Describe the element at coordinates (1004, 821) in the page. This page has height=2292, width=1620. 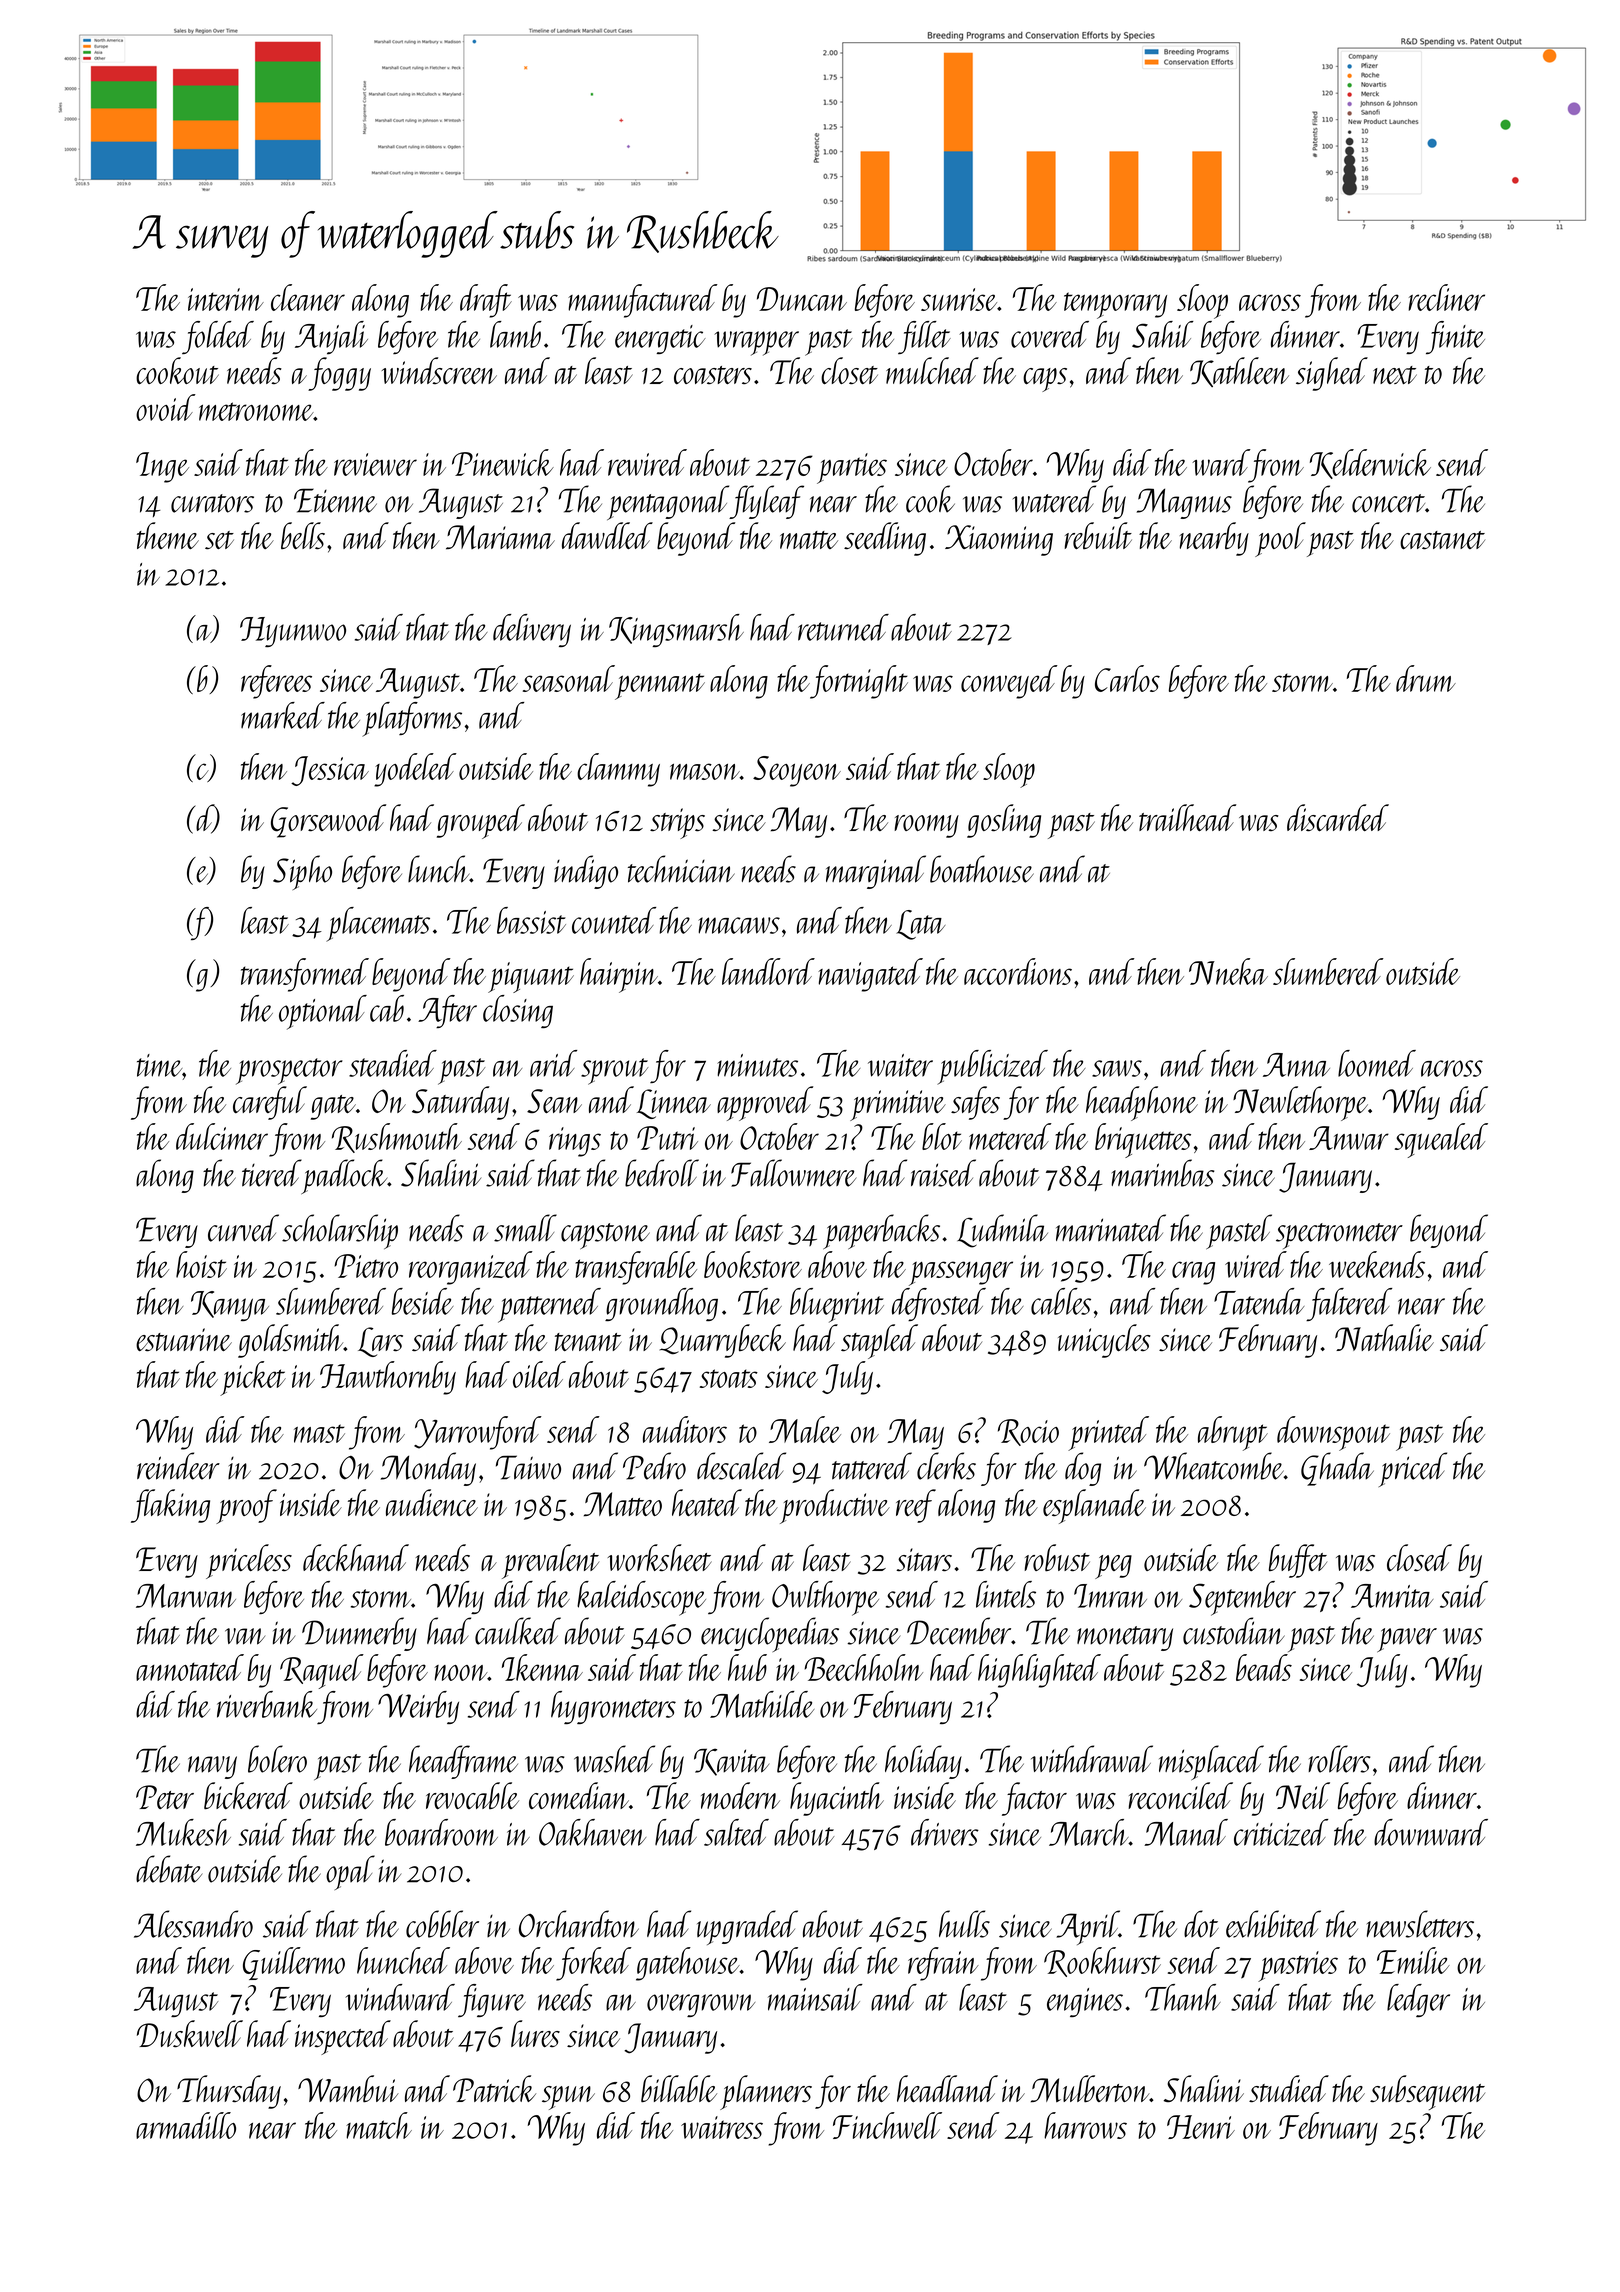
I see `gosling` at that location.
